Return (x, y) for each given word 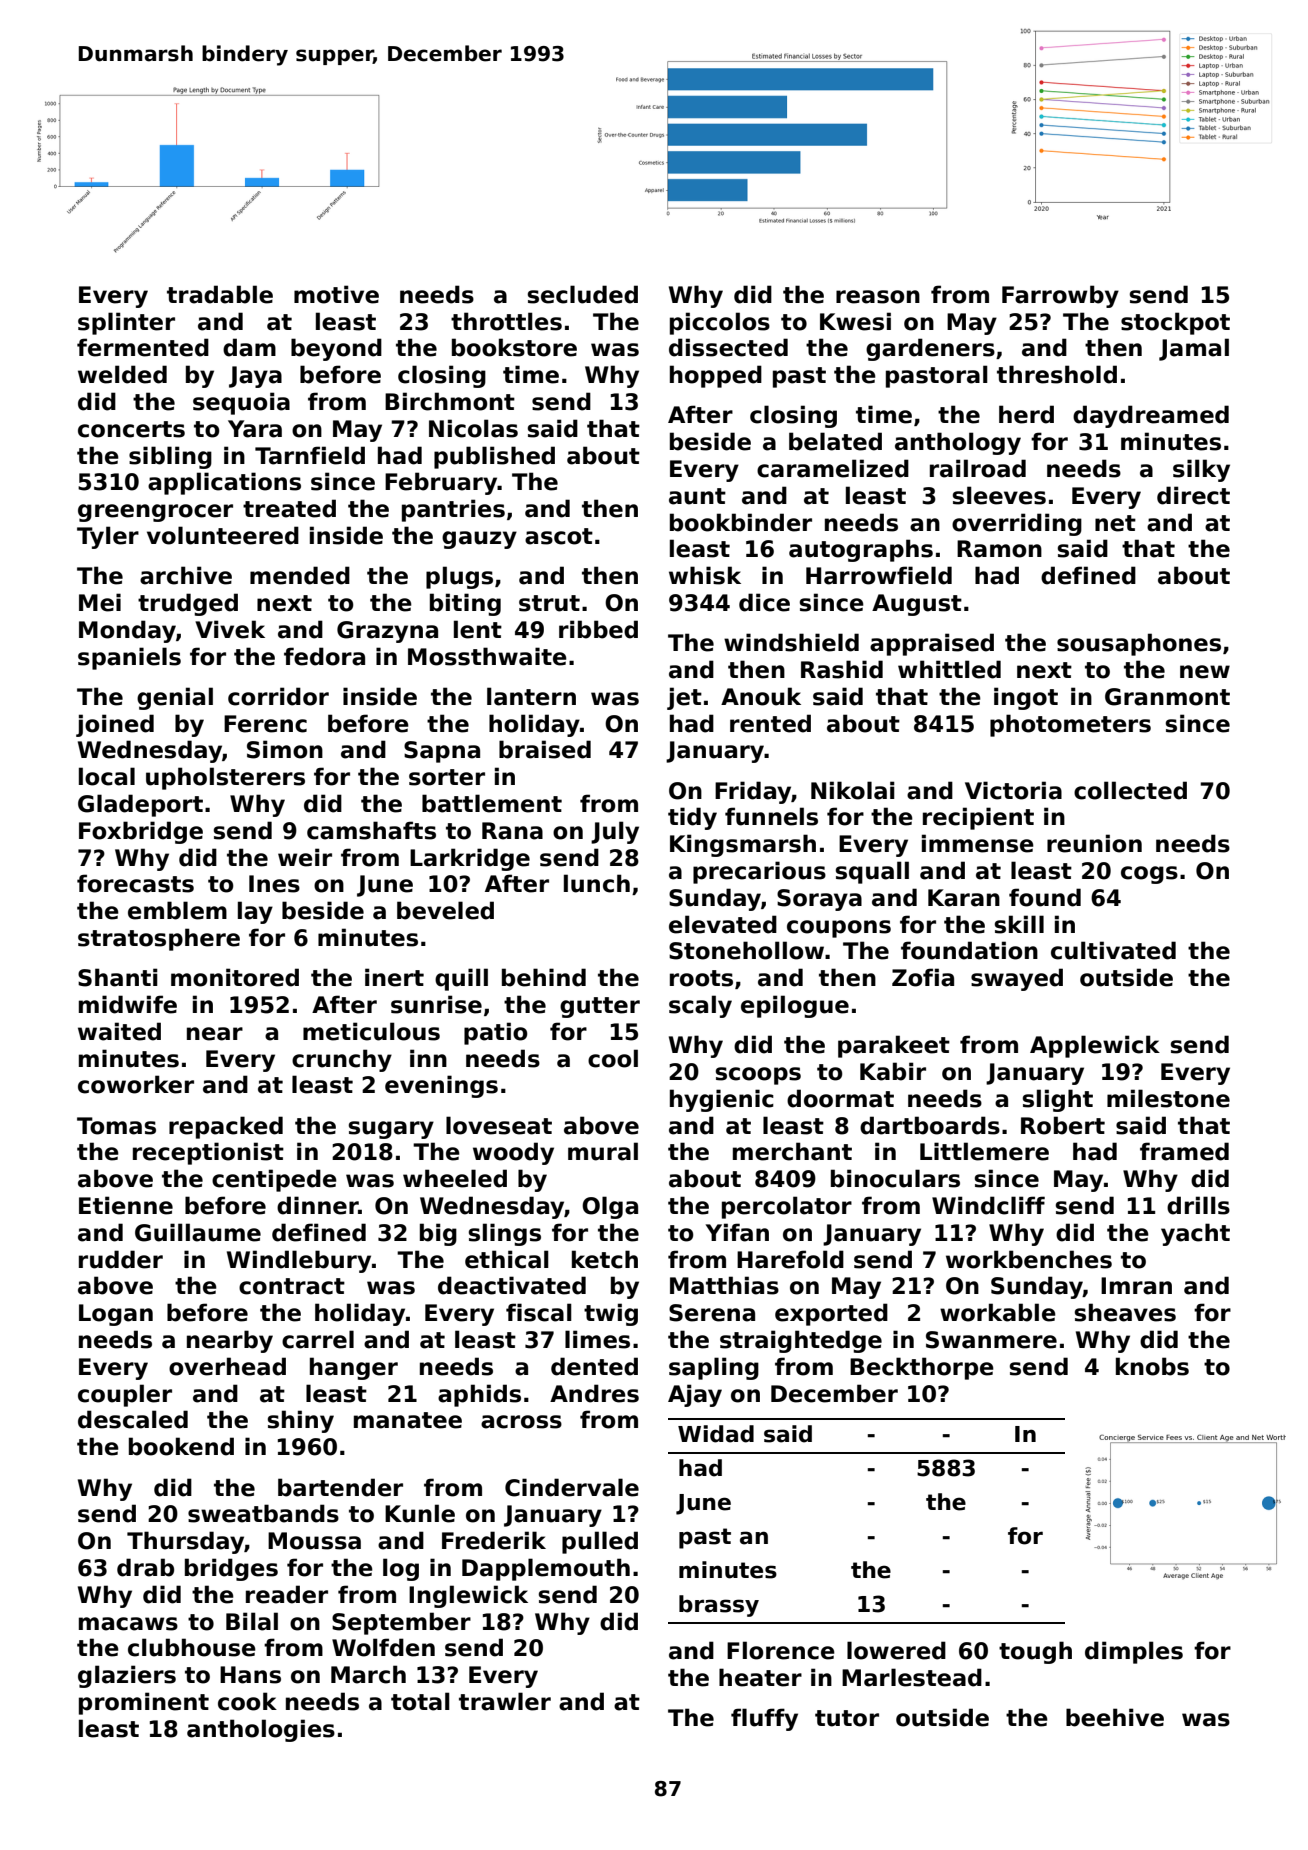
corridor (278, 696)
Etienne (126, 1205)
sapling (714, 1368)
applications (224, 483)
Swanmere (991, 1340)
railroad (978, 468)
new (1205, 672)
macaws (128, 1624)
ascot (559, 536)
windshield (791, 642)
